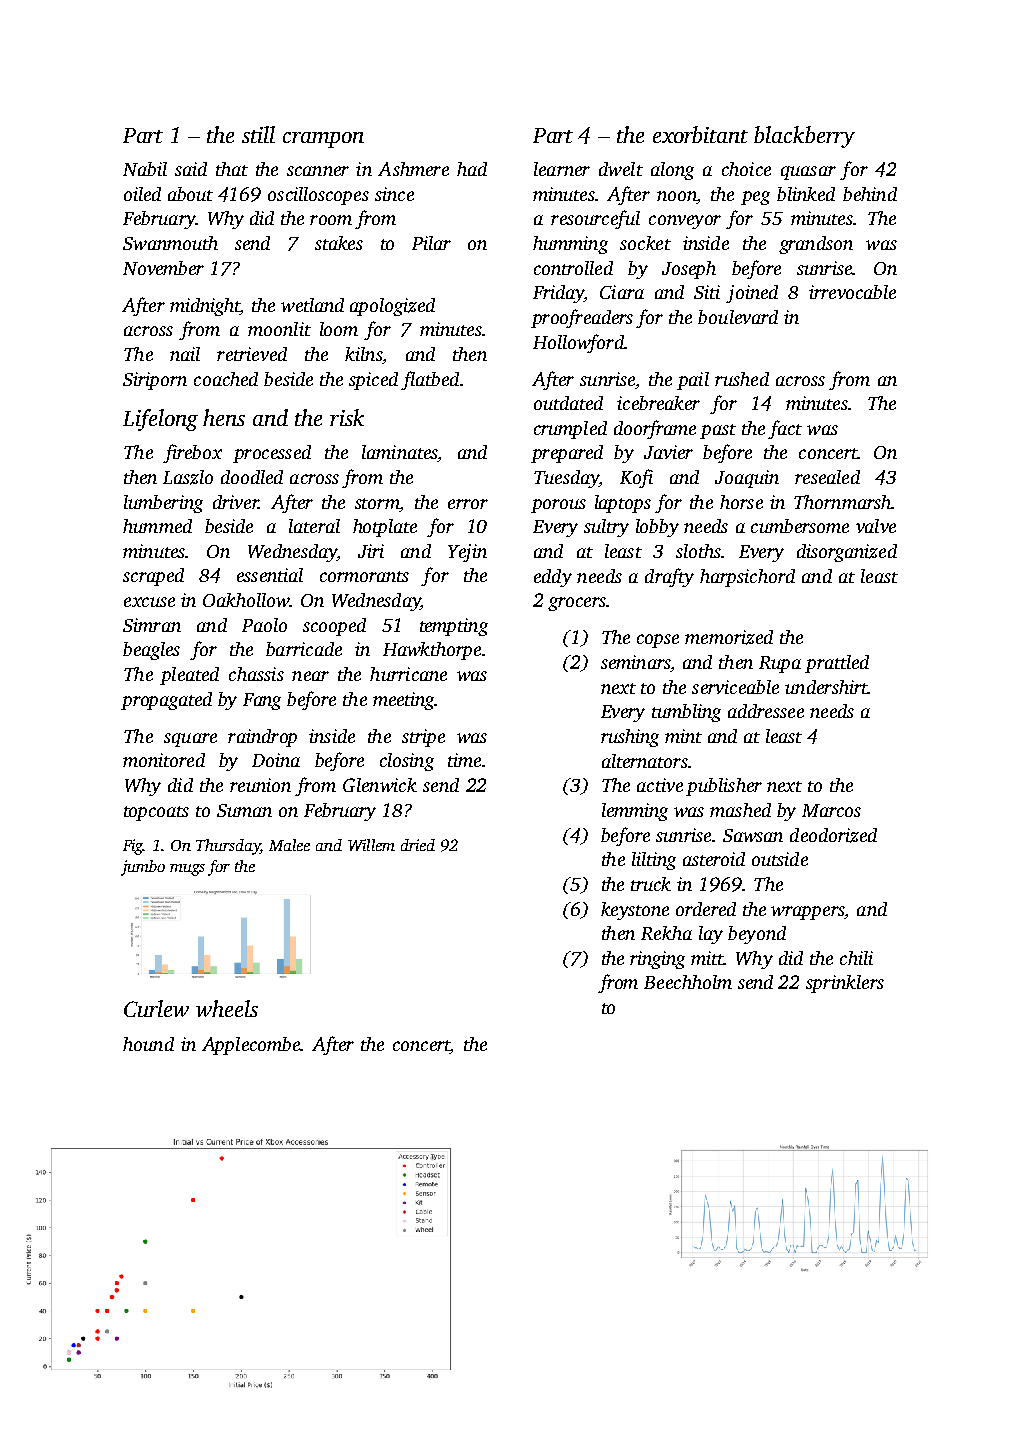  What do you see at coordinates (258, 134) in the page?
I see `still` at bounding box center [258, 134].
